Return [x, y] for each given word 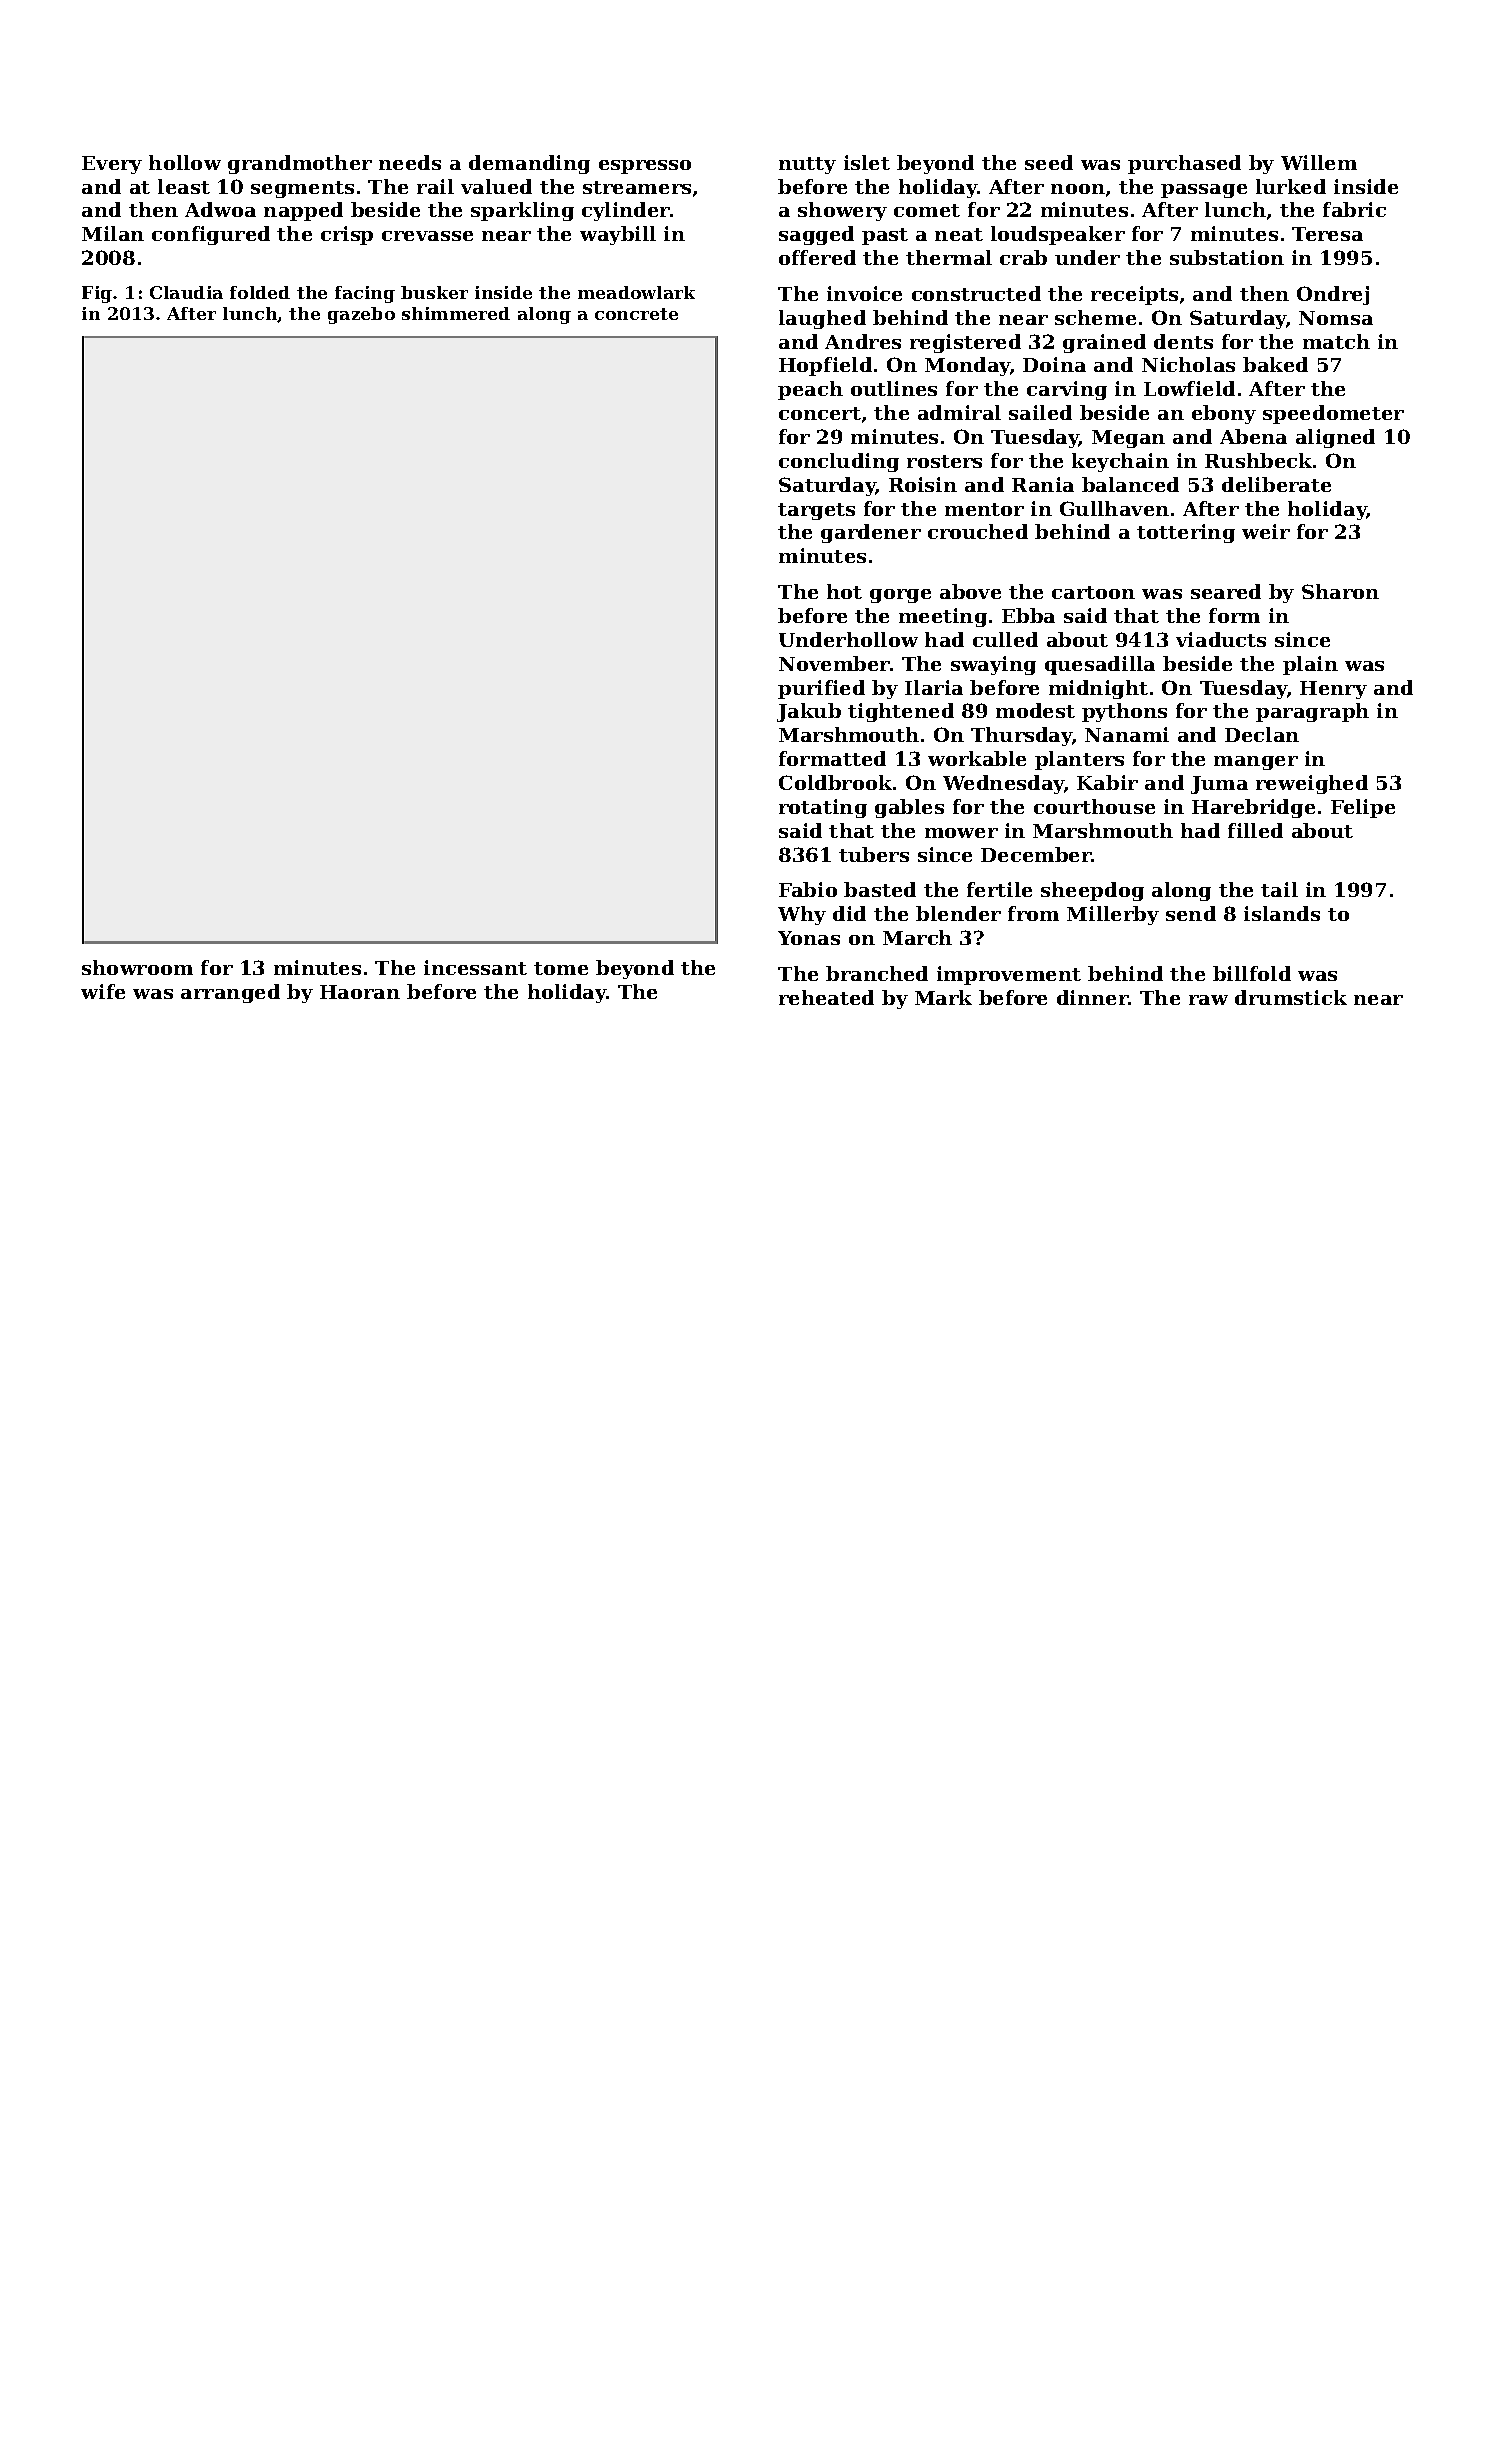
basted [880, 889]
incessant [475, 967]
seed [1049, 162]
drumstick [1291, 997]
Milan [113, 233]
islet [867, 162]
